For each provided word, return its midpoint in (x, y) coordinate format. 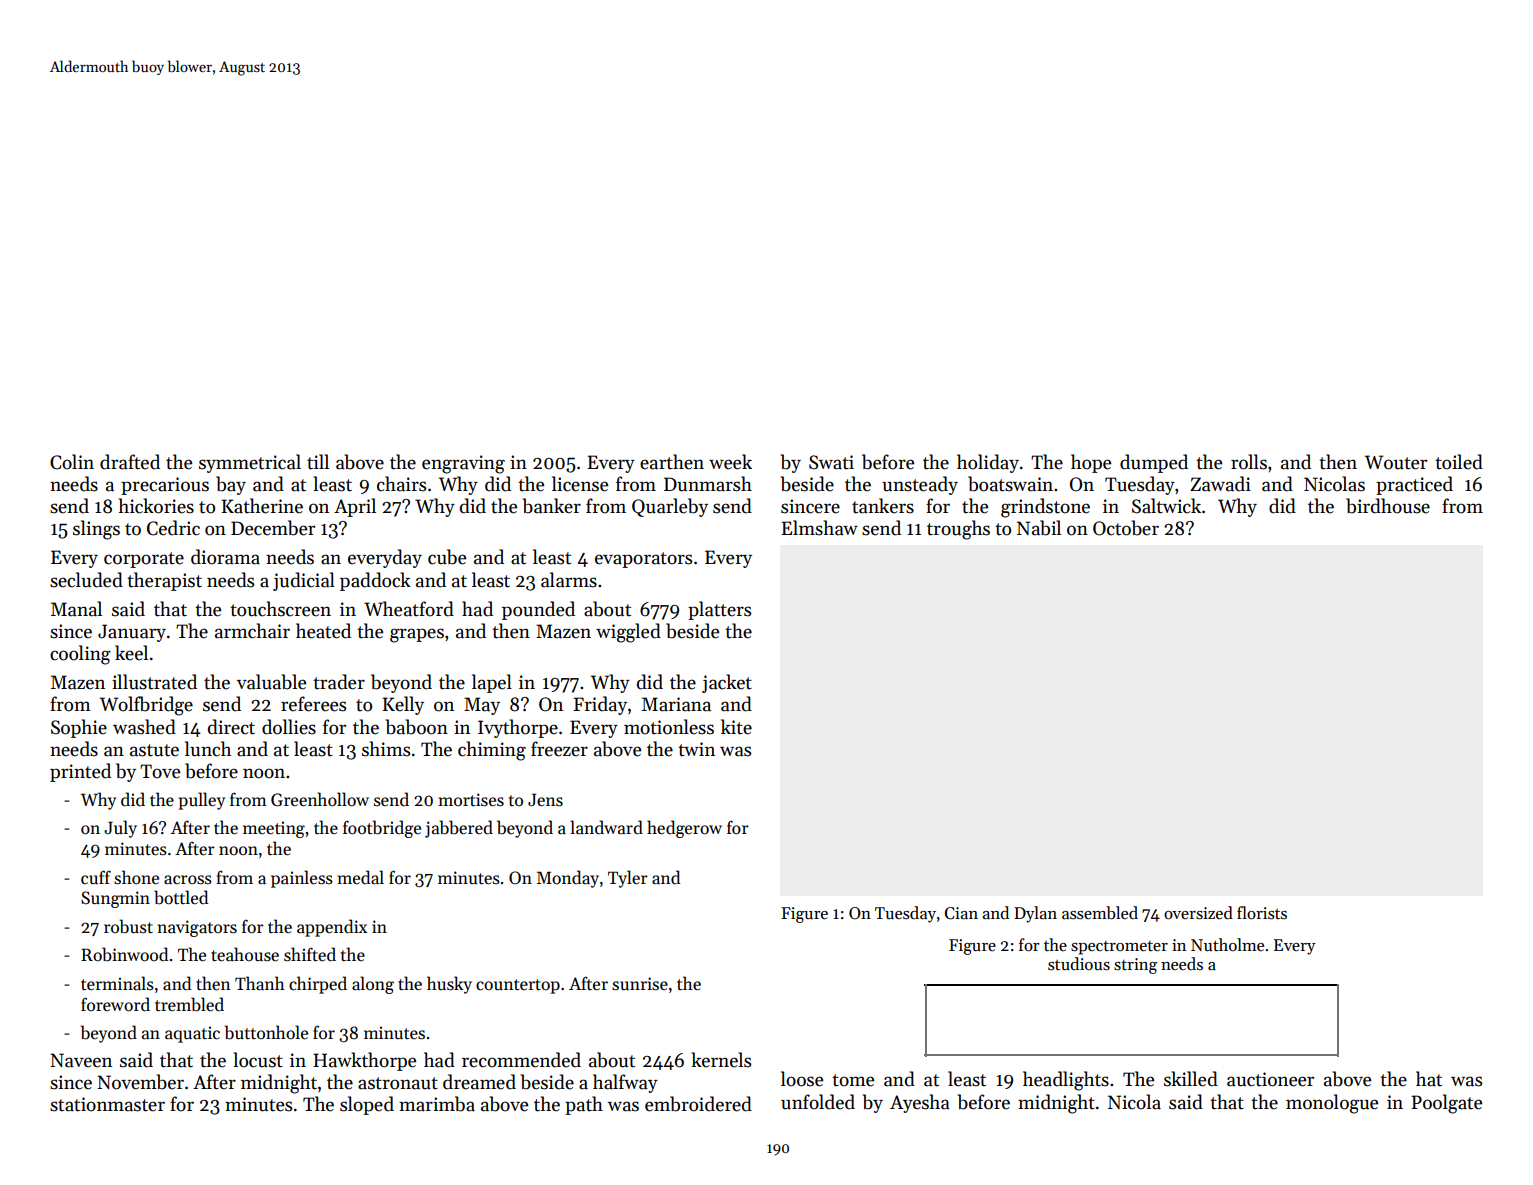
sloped (367, 1105)
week (730, 462)
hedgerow (684, 829)
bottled (181, 897)
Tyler (628, 879)
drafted (130, 462)
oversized (1198, 913)
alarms (569, 580)
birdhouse (1388, 506)
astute (154, 750)
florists (1262, 913)
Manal (76, 609)
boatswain (1010, 484)
